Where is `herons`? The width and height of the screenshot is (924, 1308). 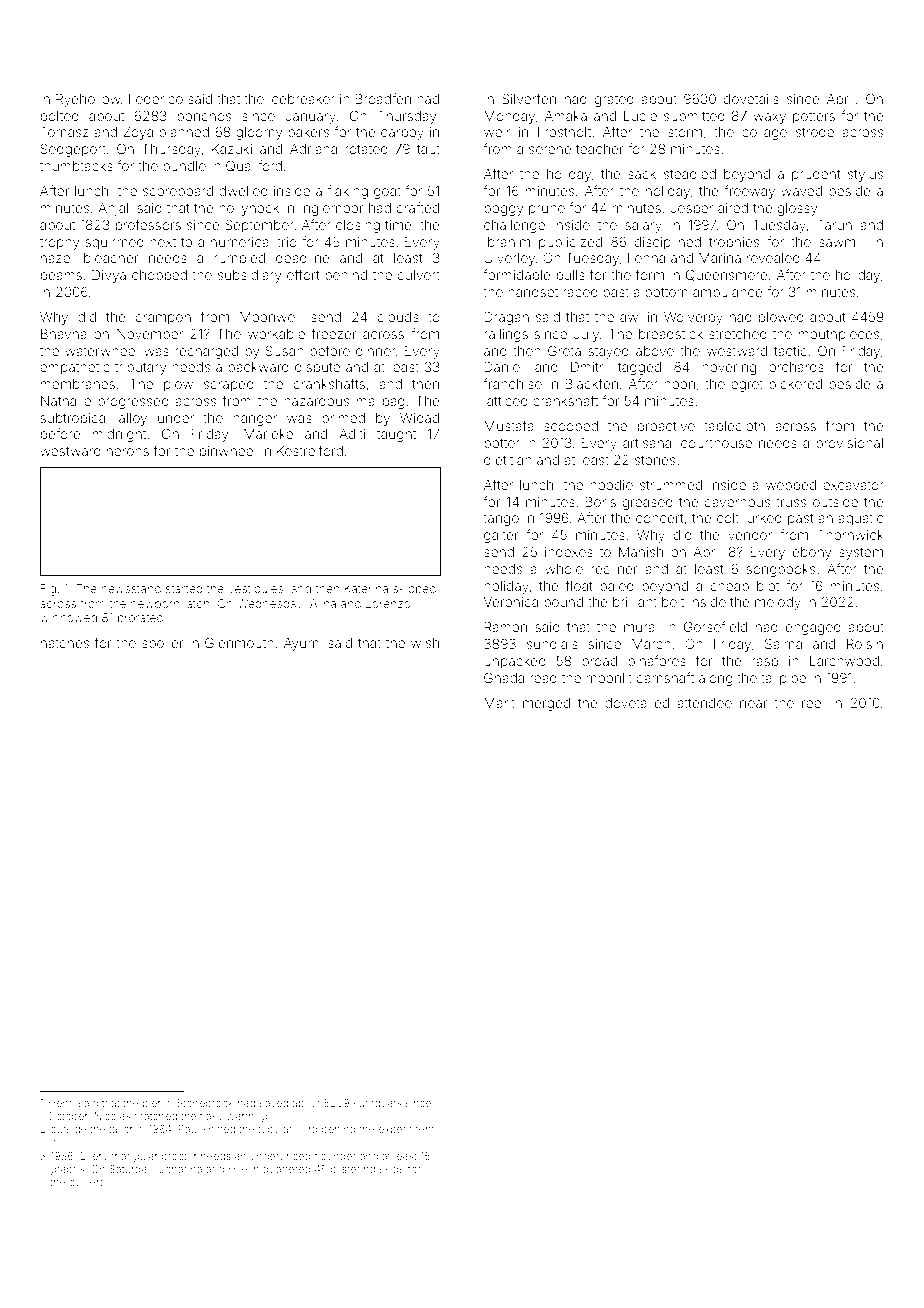 herons is located at coordinates (128, 451).
